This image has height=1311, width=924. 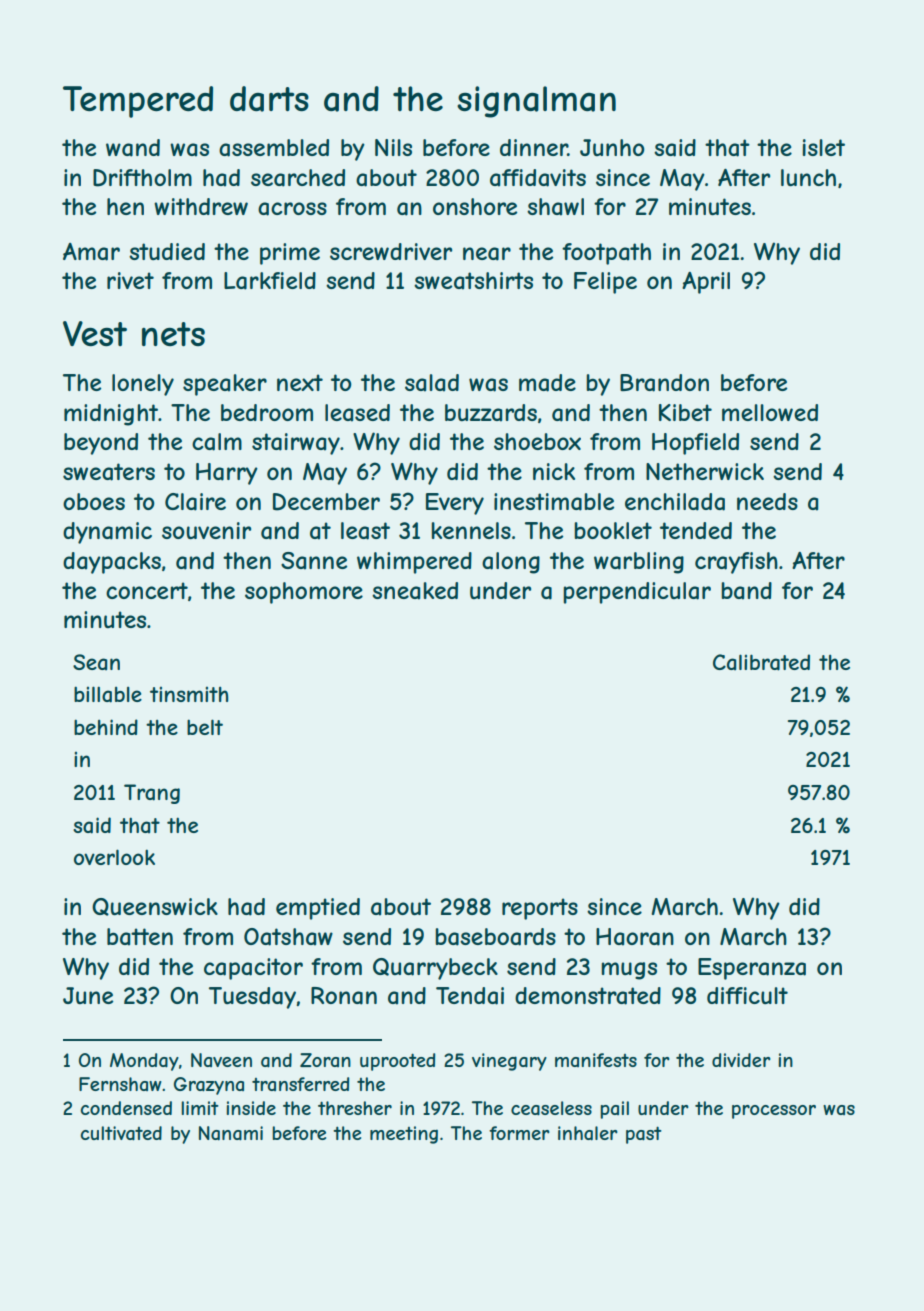 I want to click on signalman, so click(x=536, y=102).
